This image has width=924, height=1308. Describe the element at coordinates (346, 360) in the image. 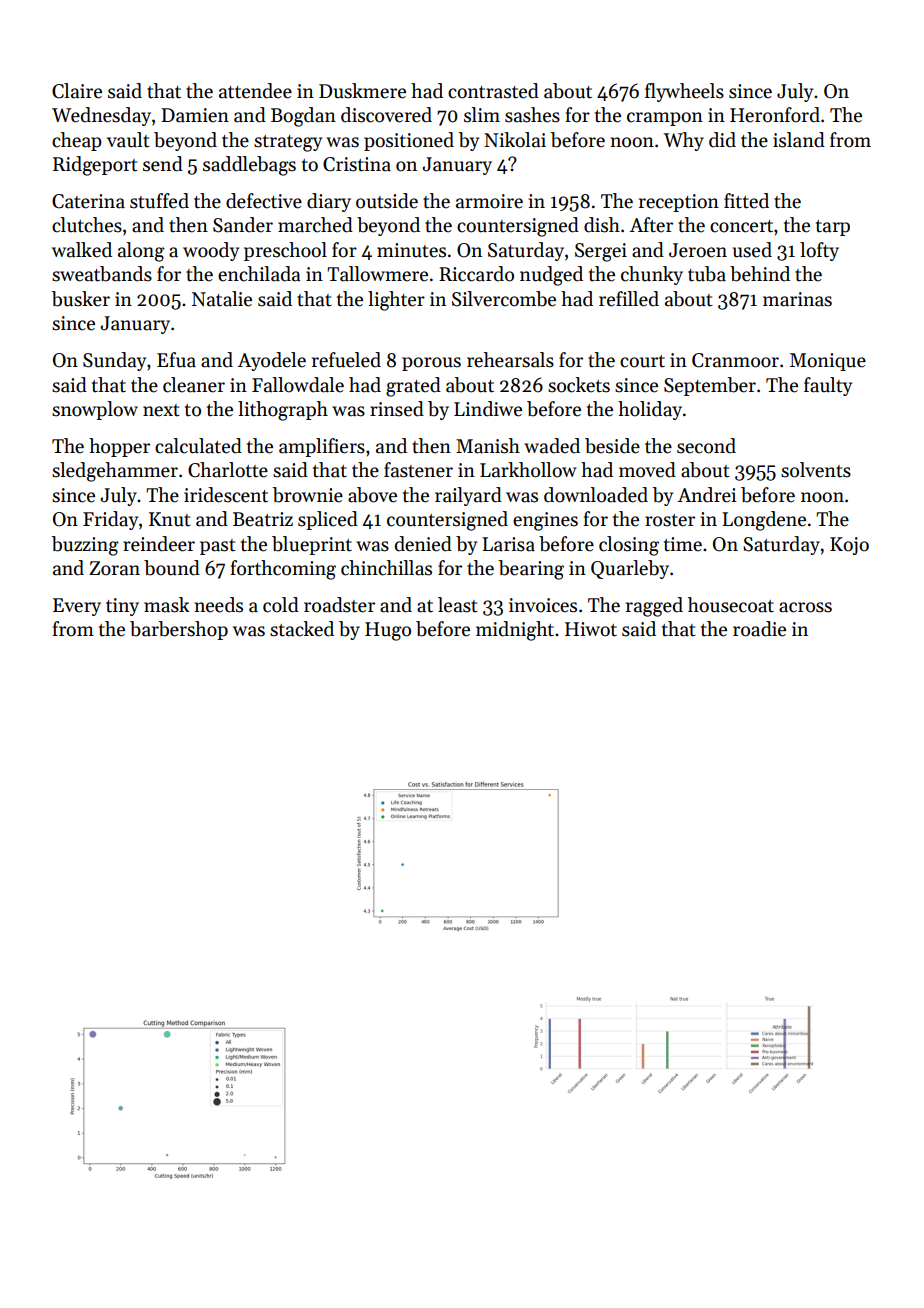

I see `refueled` at that location.
